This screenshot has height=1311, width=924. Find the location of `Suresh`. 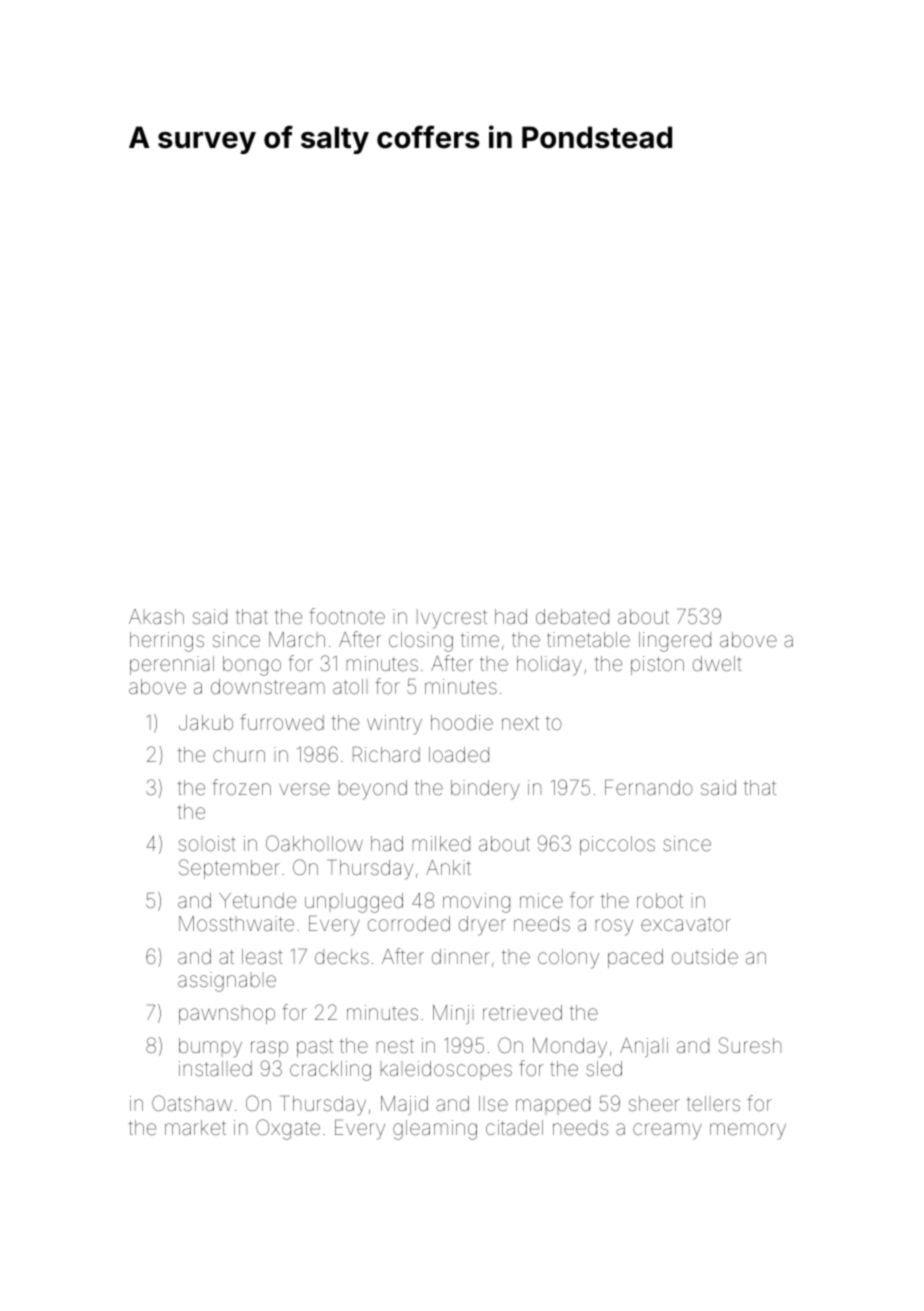

Suresh is located at coordinates (750, 1045).
